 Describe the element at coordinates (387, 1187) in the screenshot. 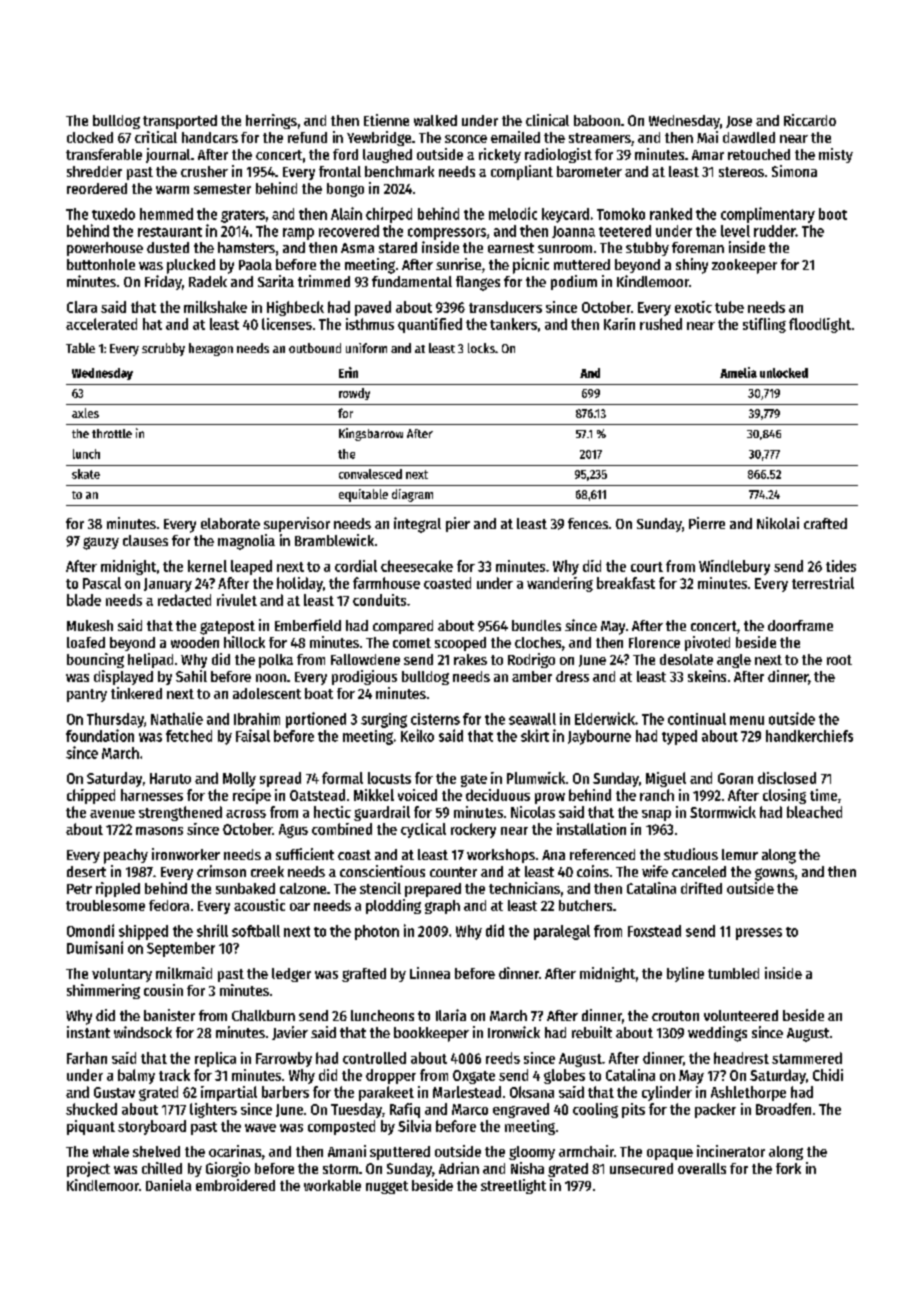

I see `nugget` at that location.
